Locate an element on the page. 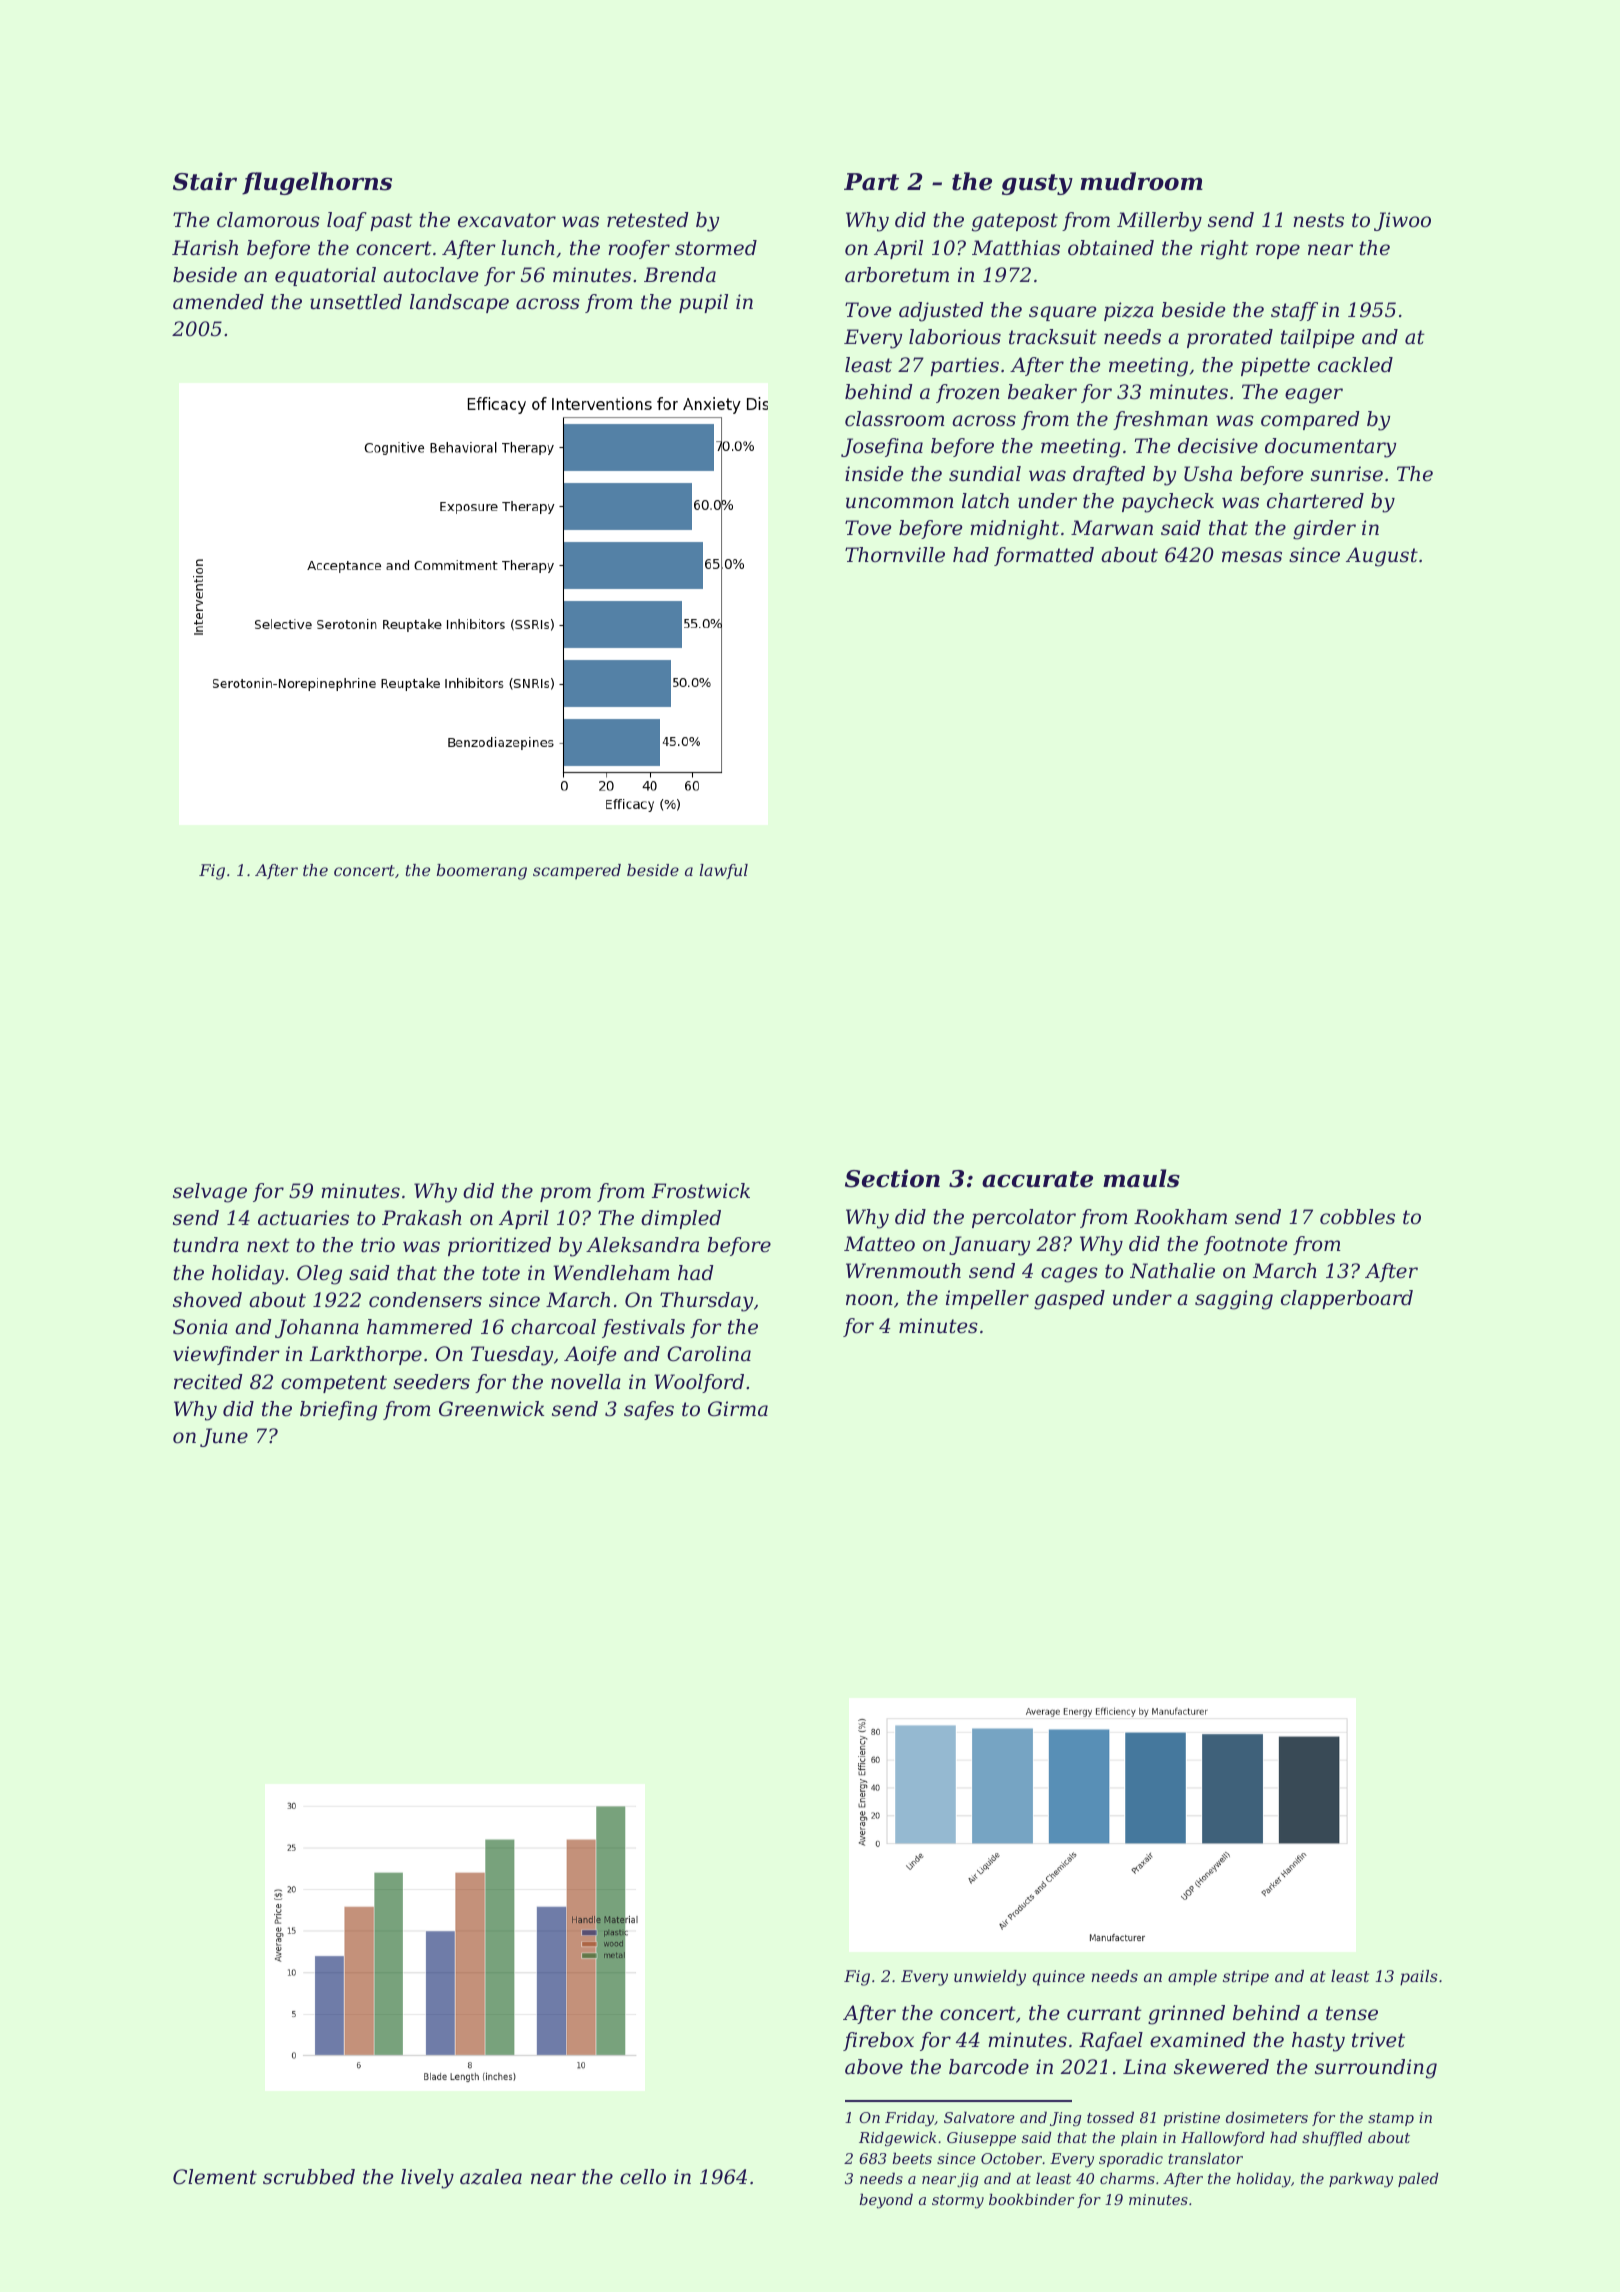  landscape is located at coordinates (459, 303).
